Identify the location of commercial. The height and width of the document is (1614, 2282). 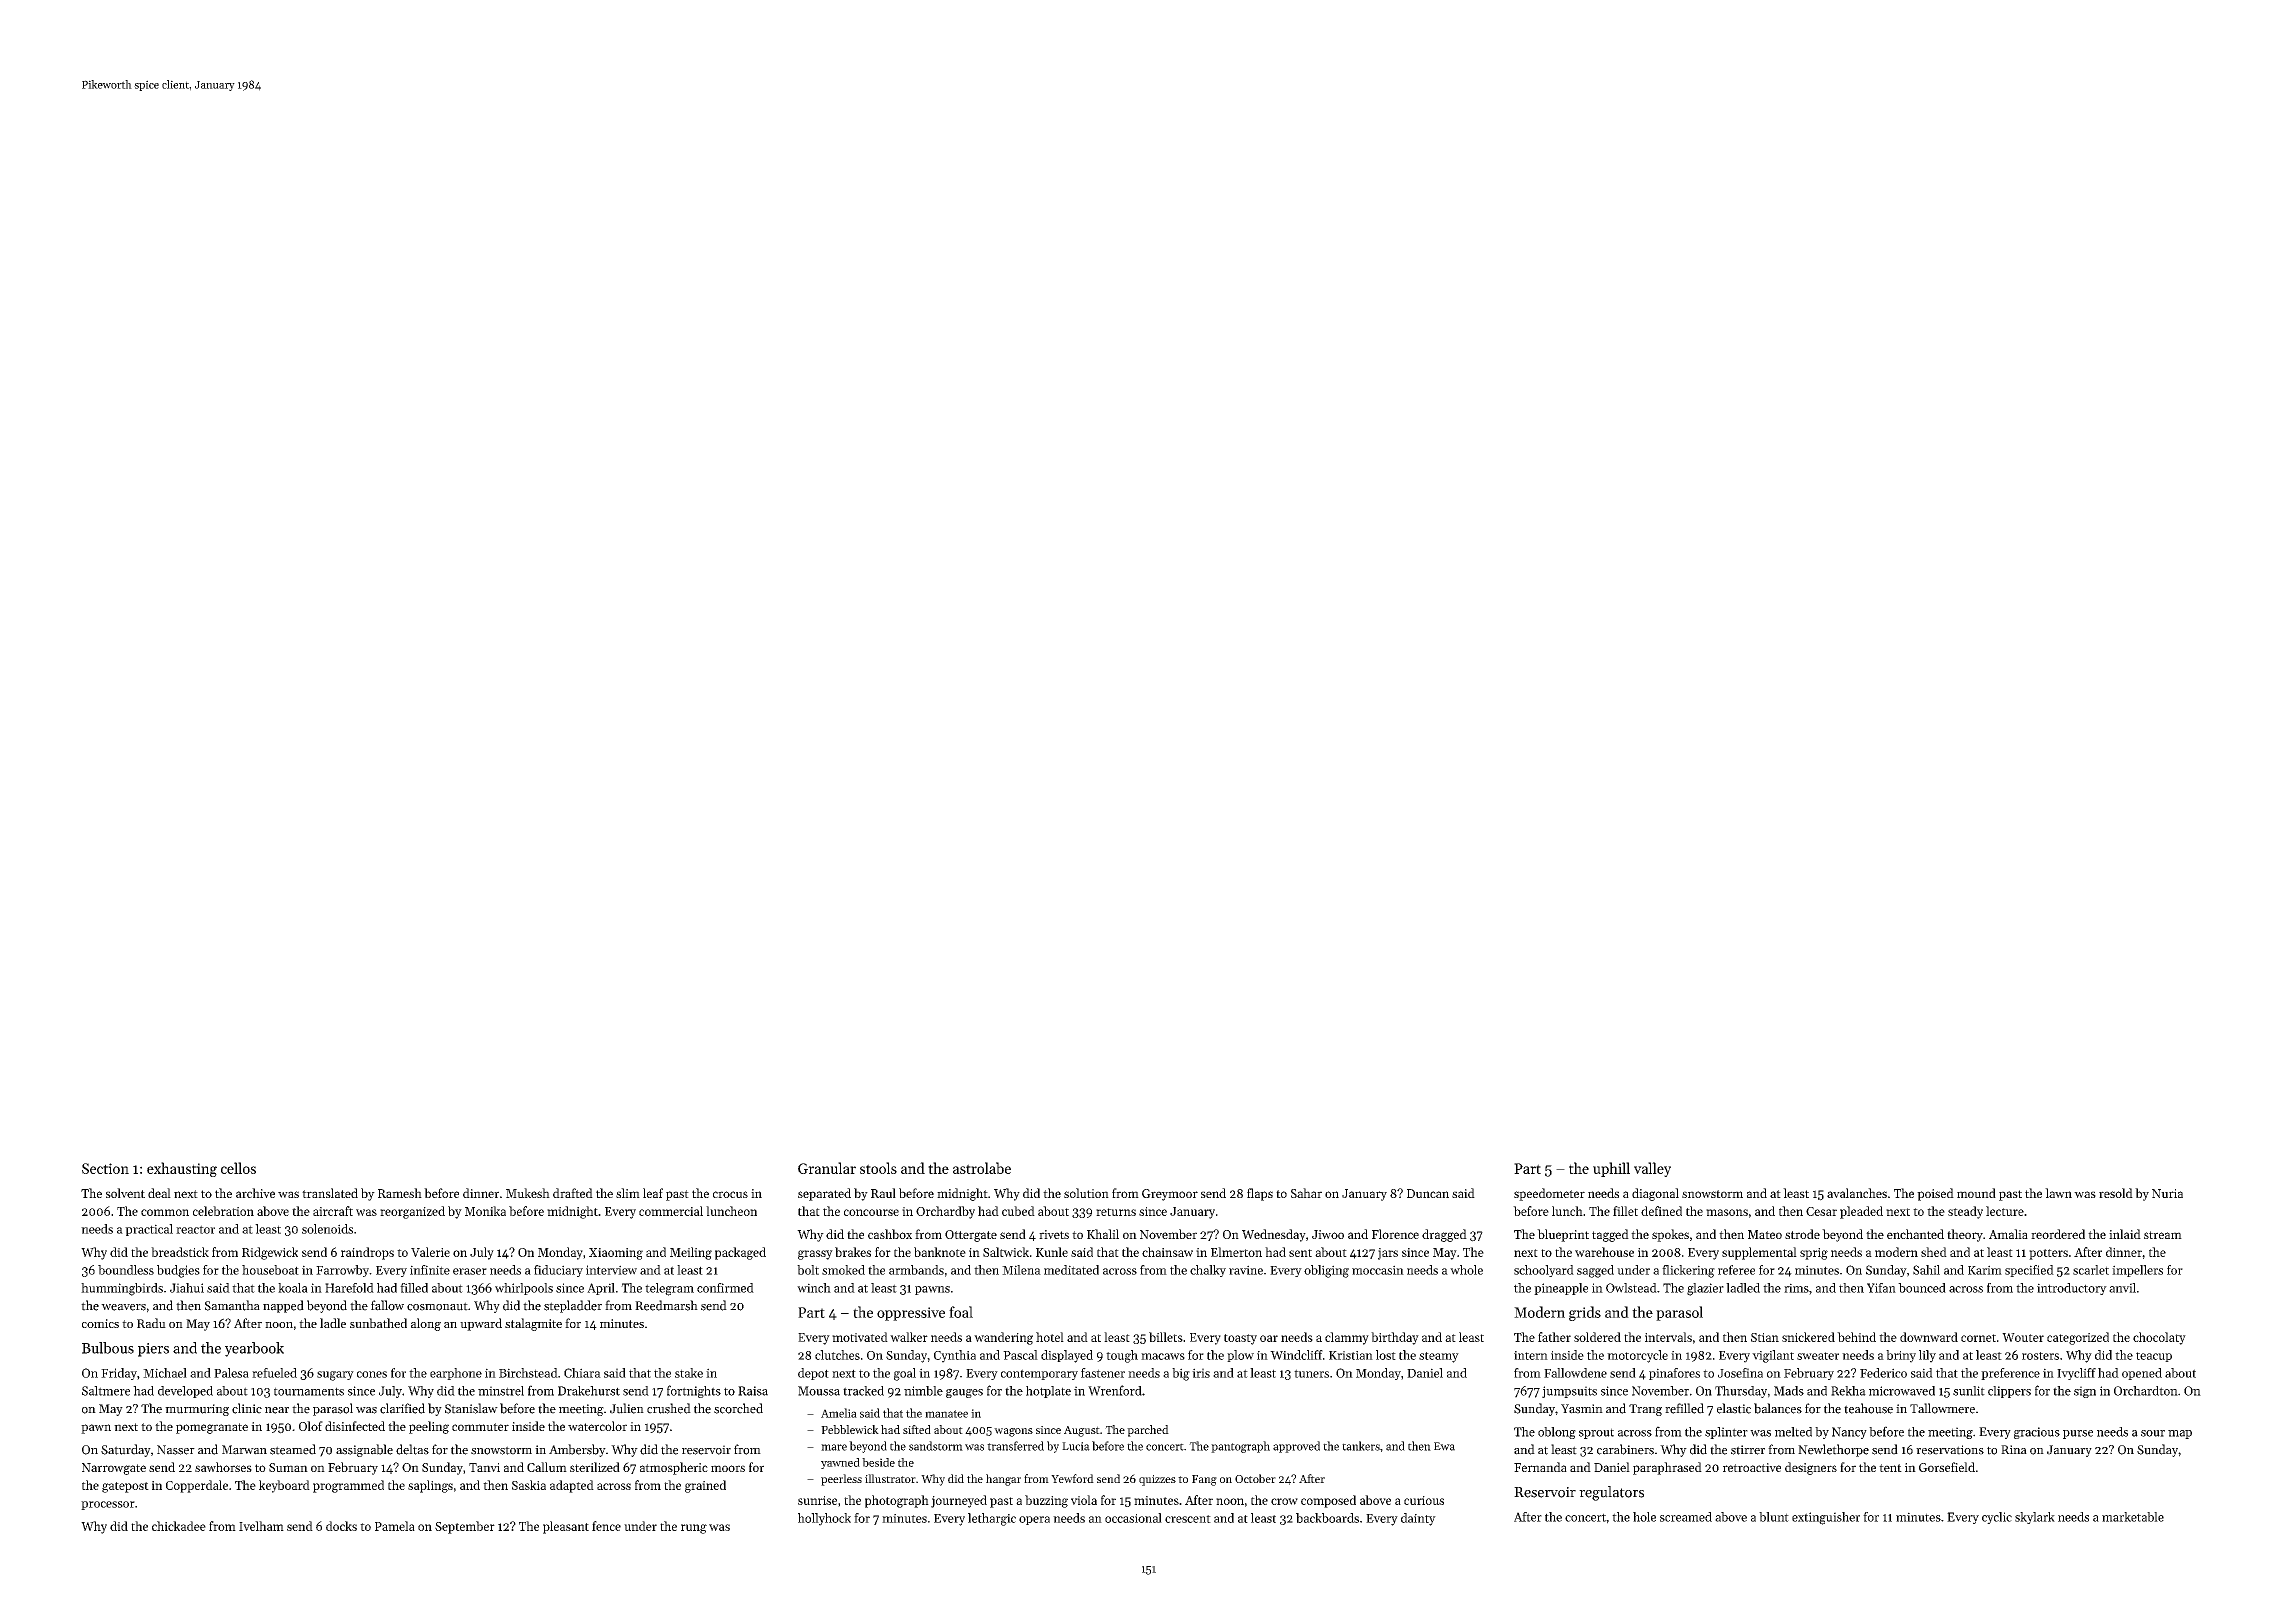
(671, 1211).
